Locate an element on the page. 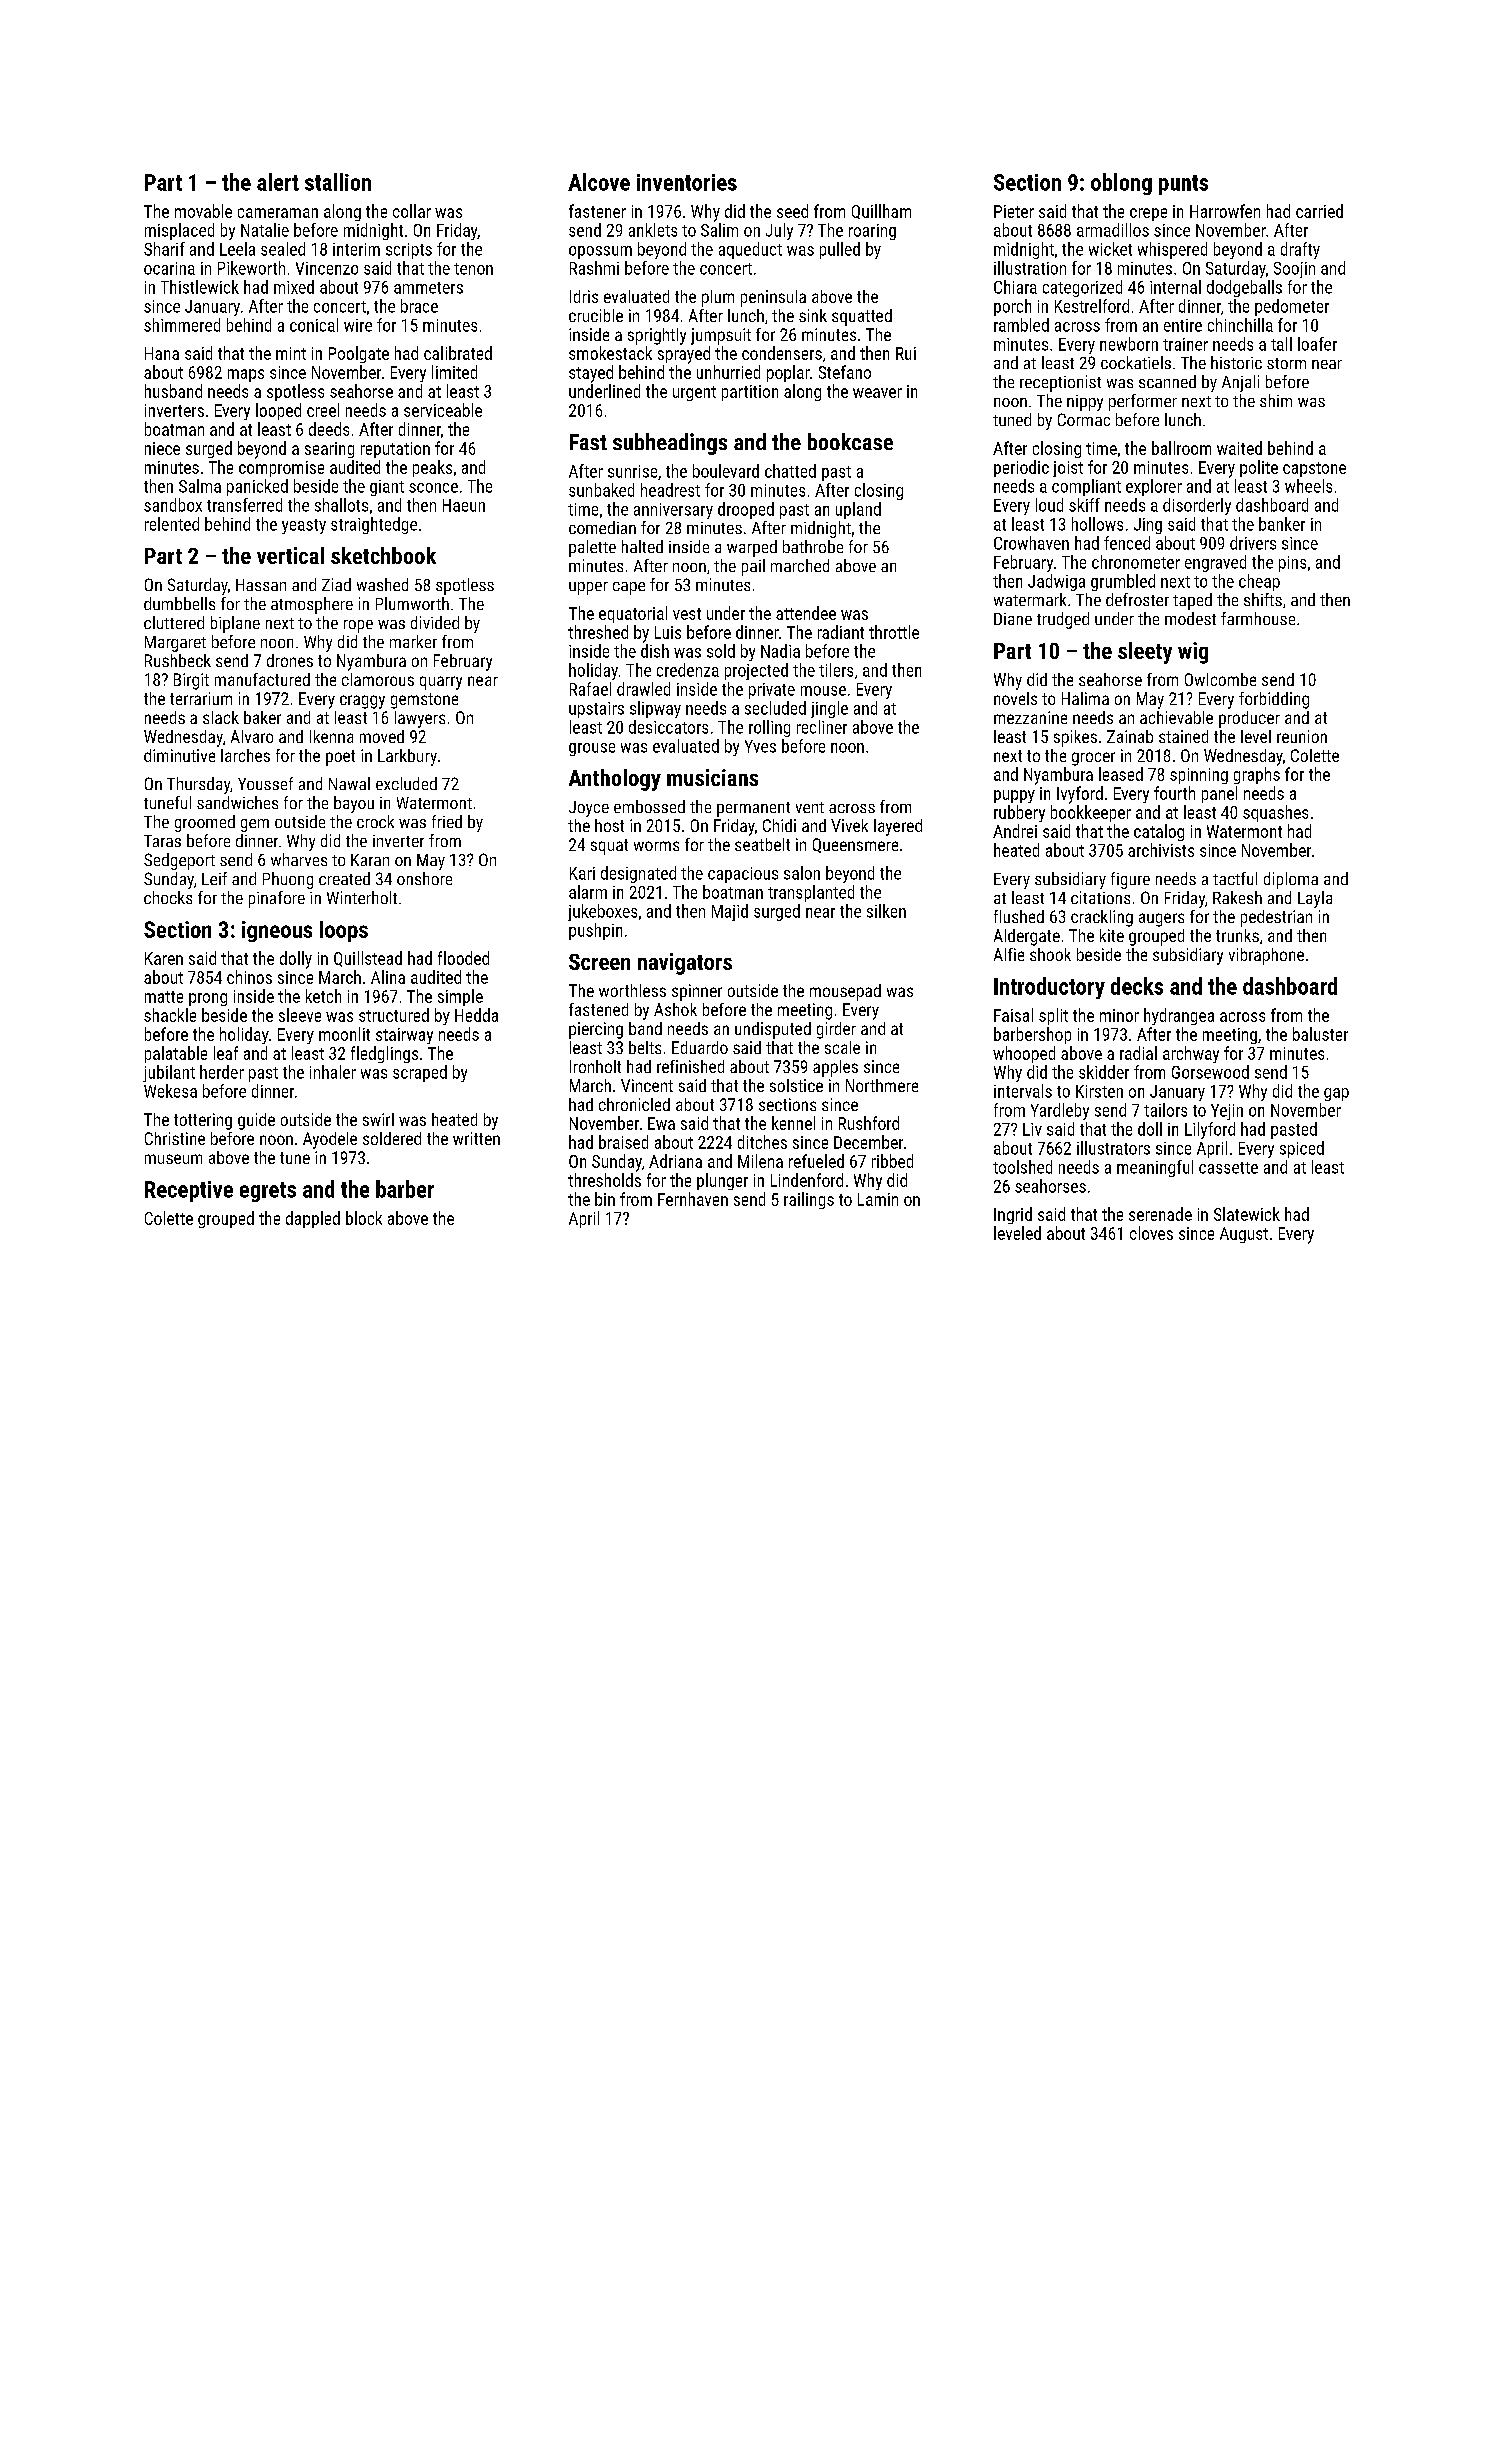 The width and height of the document is (1496, 2464). Ayodele is located at coordinates (330, 1140).
